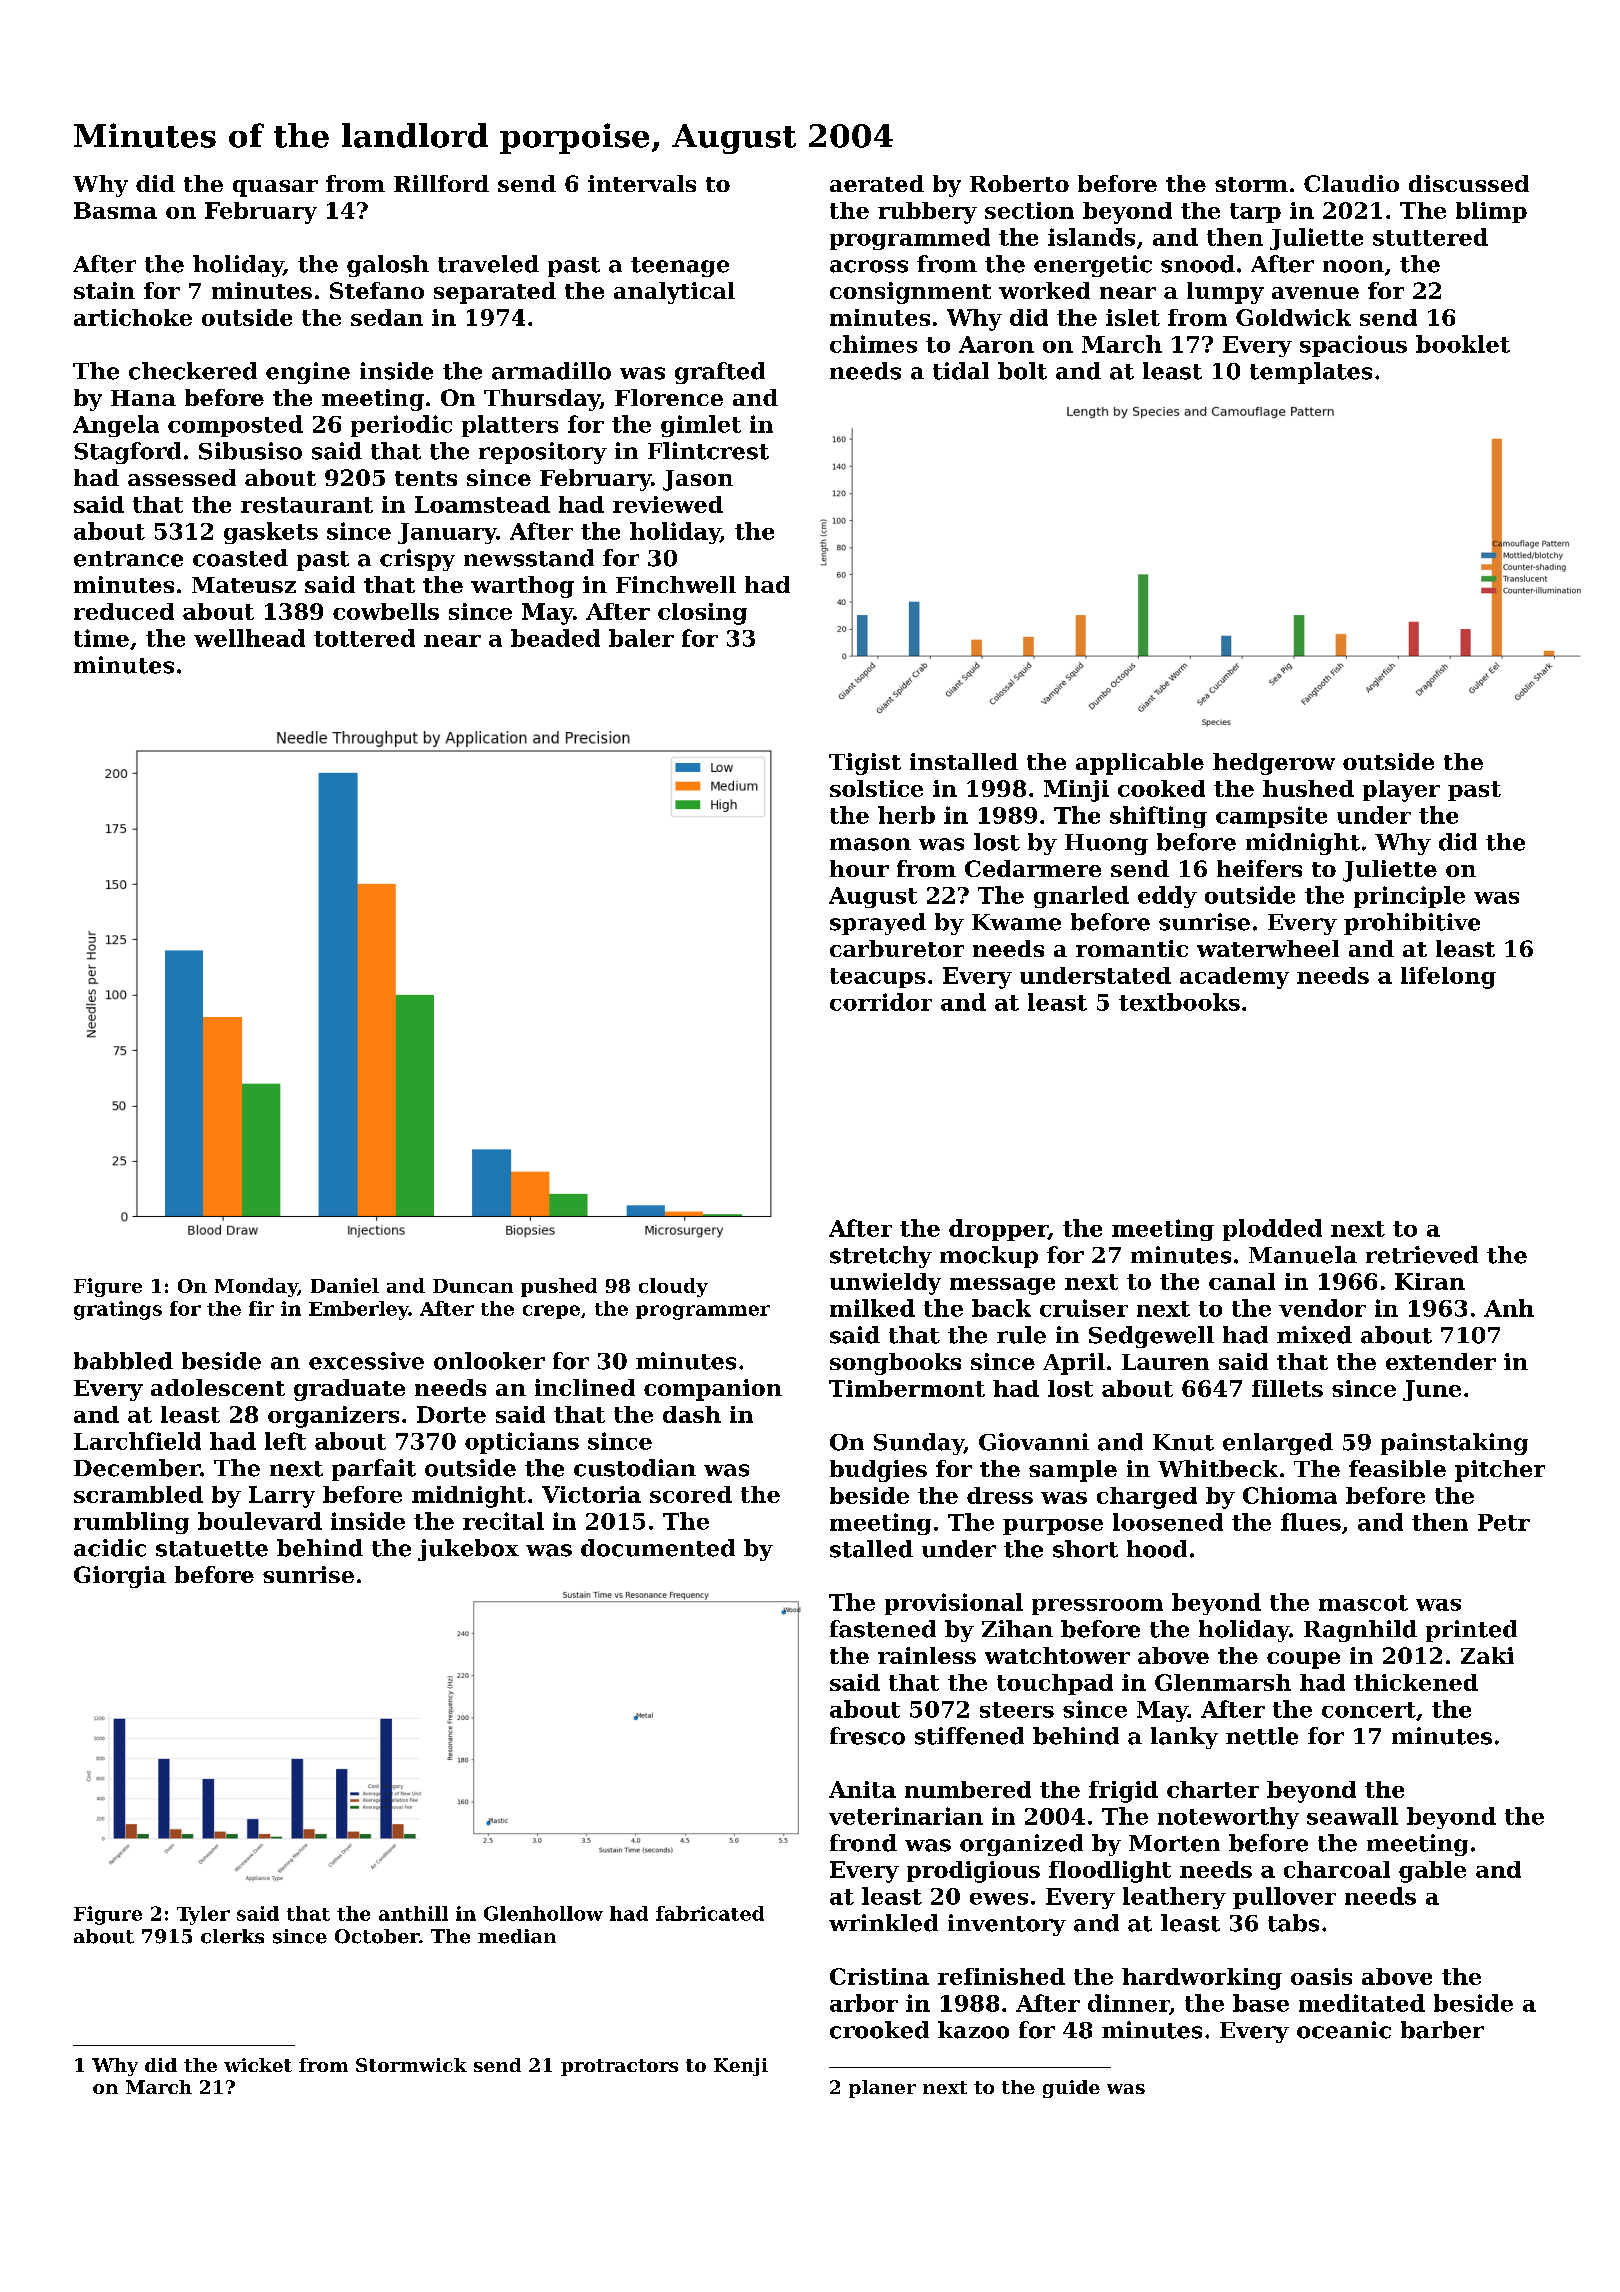 This screenshot has width=1620, height=2292. I want to click on Kiran, so click(1430, 1281).
